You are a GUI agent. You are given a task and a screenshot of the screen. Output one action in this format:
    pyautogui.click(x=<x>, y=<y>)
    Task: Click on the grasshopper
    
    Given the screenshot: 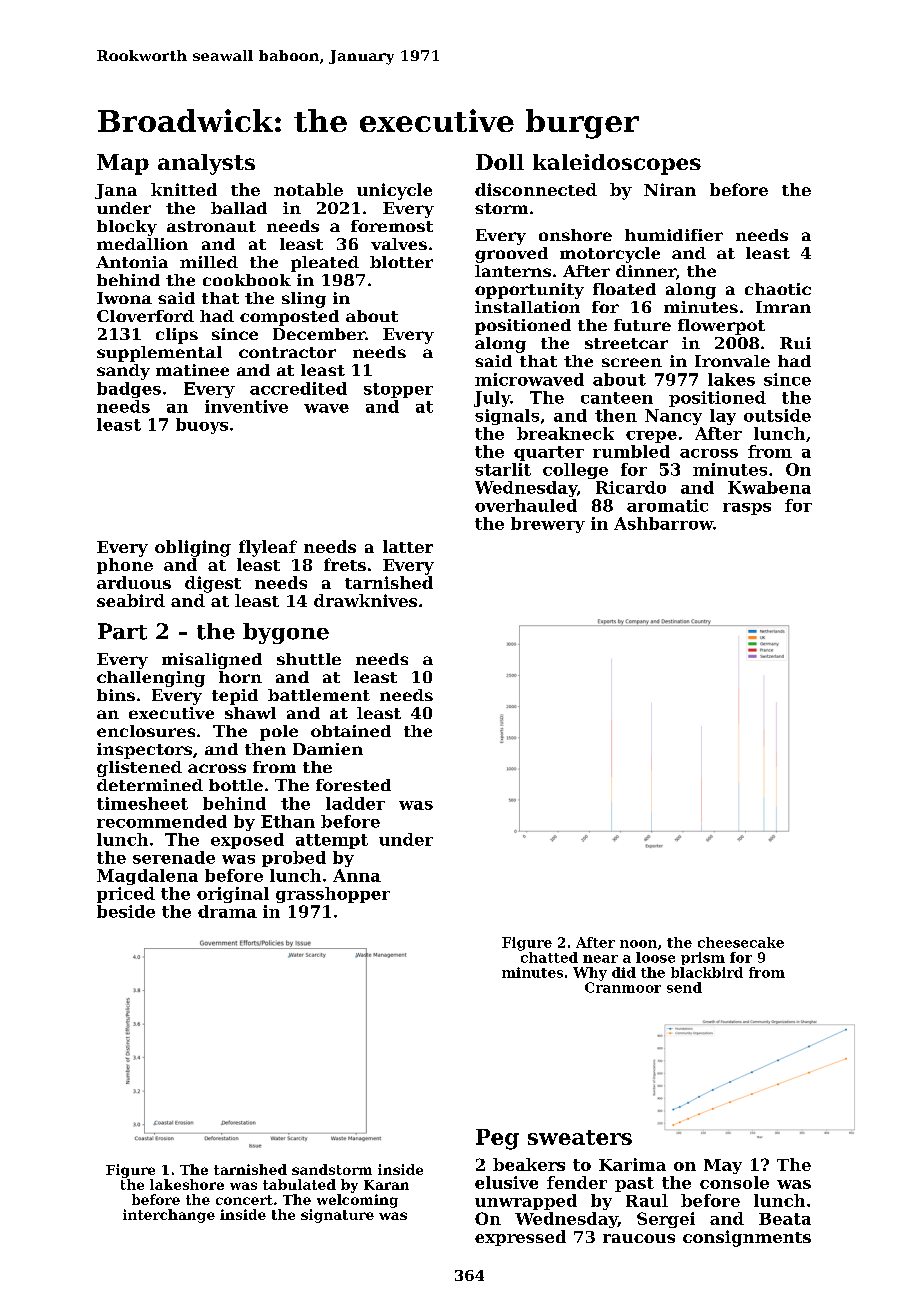 What is the action you would take?
    pyautogui.click(x=333, y=895)
